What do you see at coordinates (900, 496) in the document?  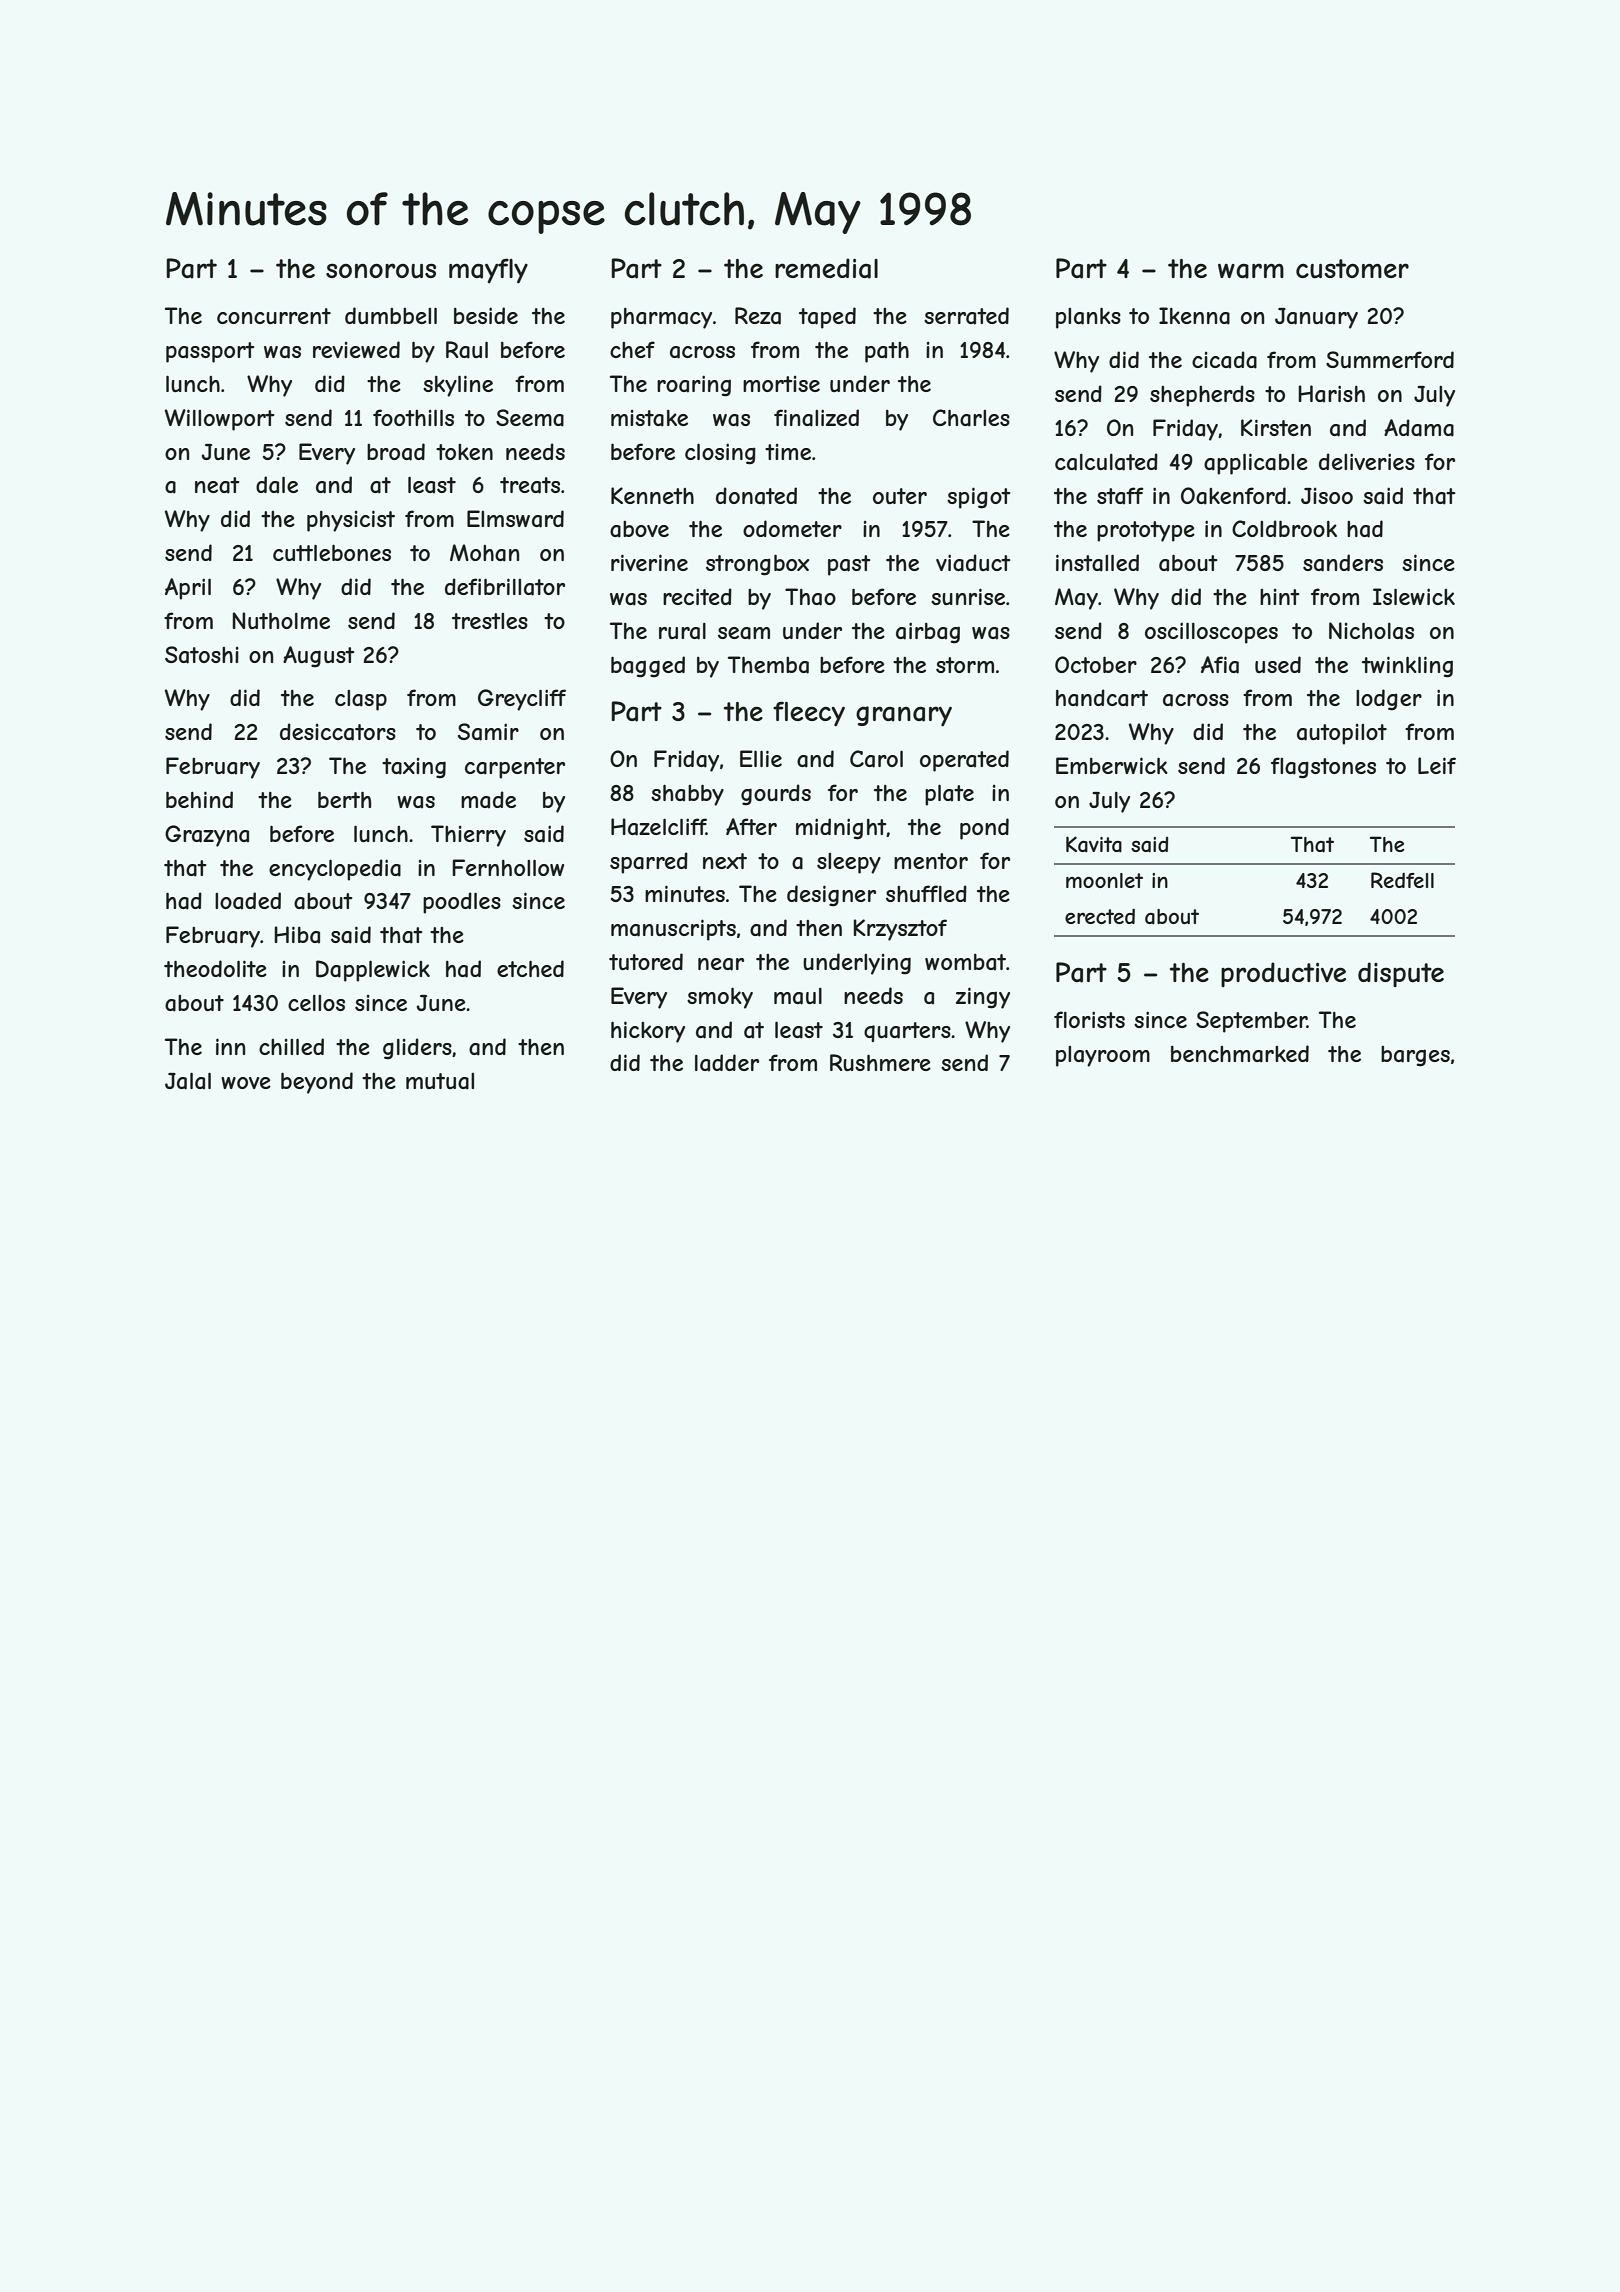 I see `outer` at bounding box center [900, 496].
